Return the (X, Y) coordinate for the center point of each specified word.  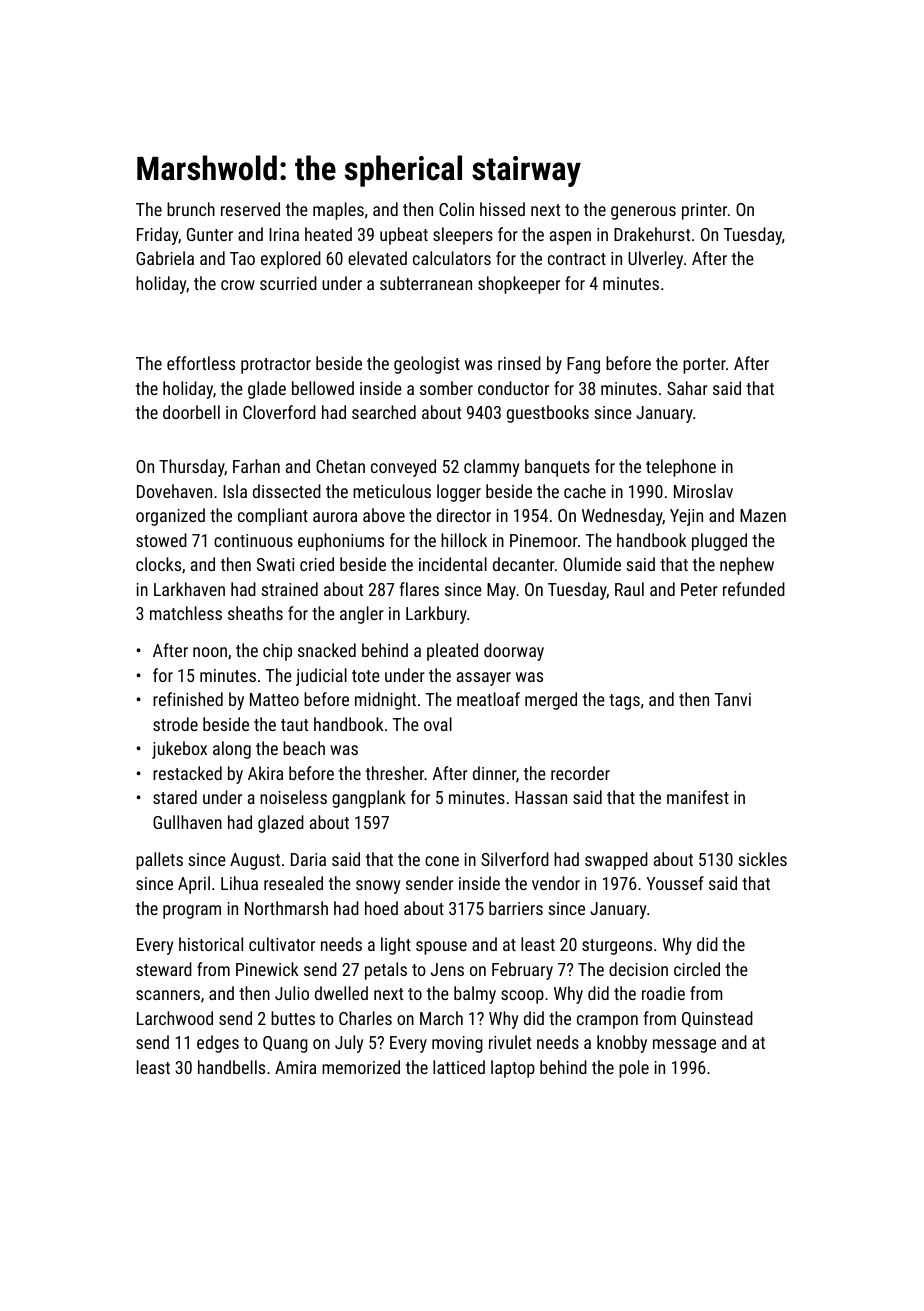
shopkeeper (519, 285)
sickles (762, 859)
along (232, 750)
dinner (494, 773)
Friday (157, 236)
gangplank (369, 799)
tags (624, 702)
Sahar (687, 388)
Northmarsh (286, 908)
